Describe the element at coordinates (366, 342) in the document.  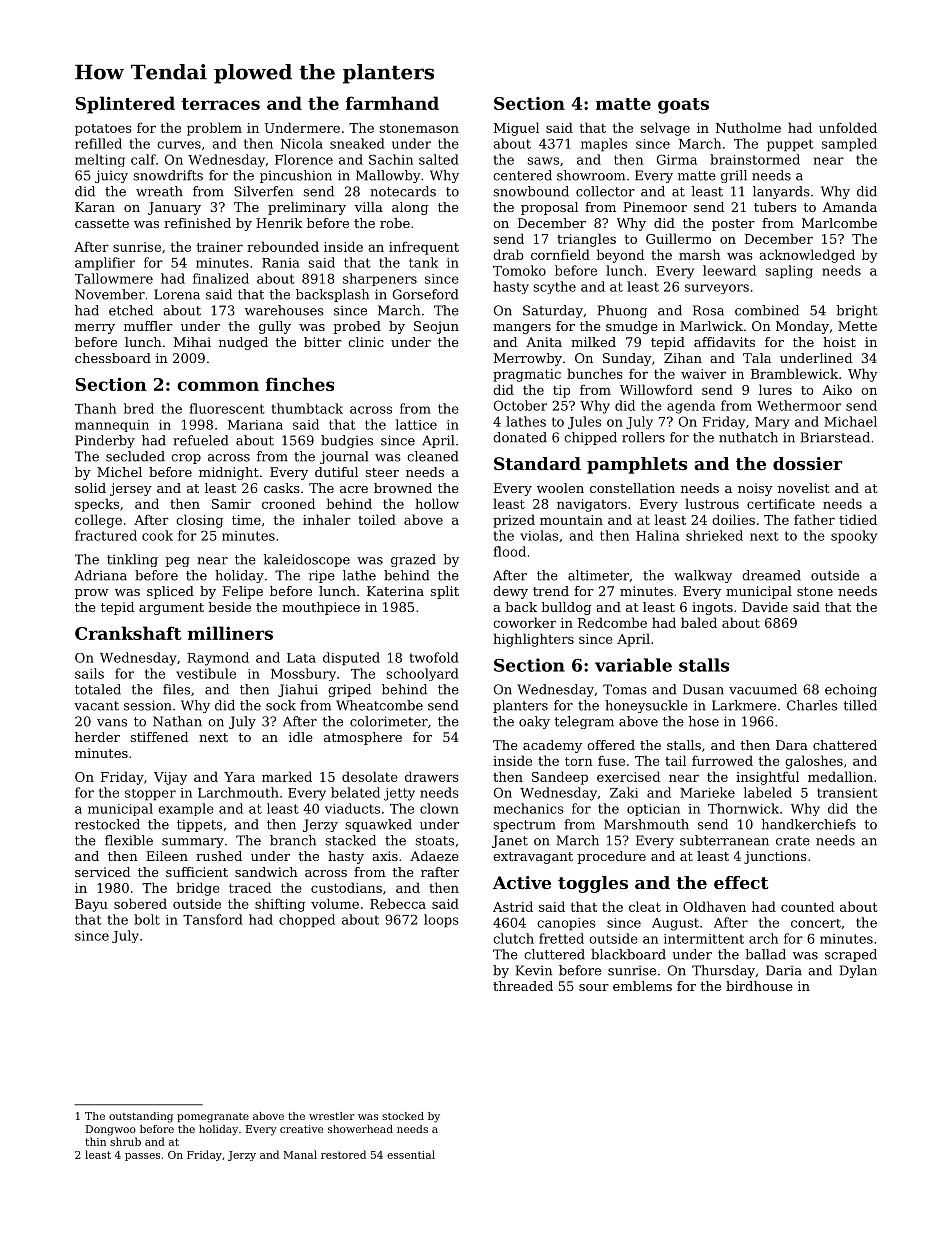
I see `clinic` at that location.
